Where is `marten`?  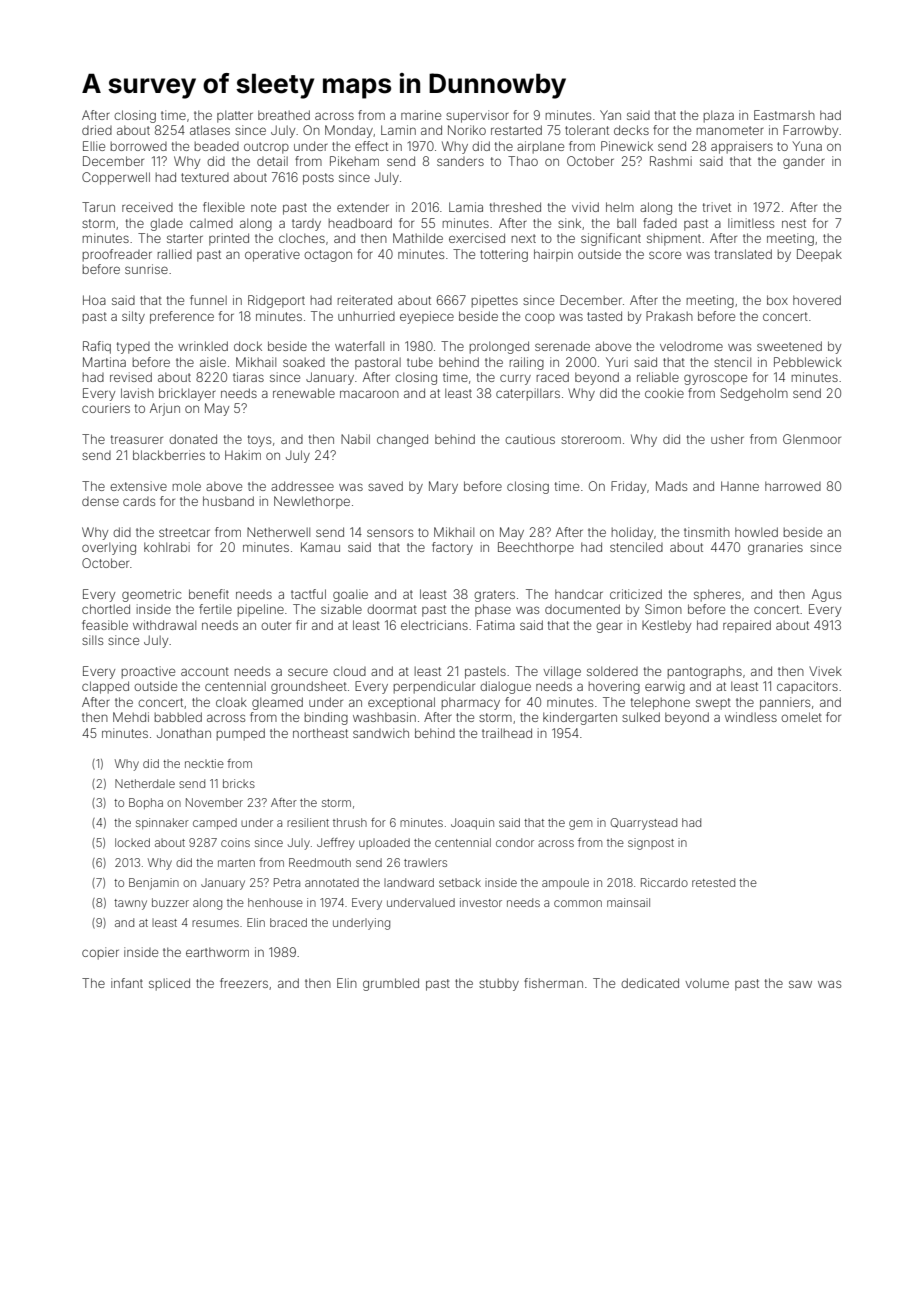 marten is located at coordinates (236, 863).
